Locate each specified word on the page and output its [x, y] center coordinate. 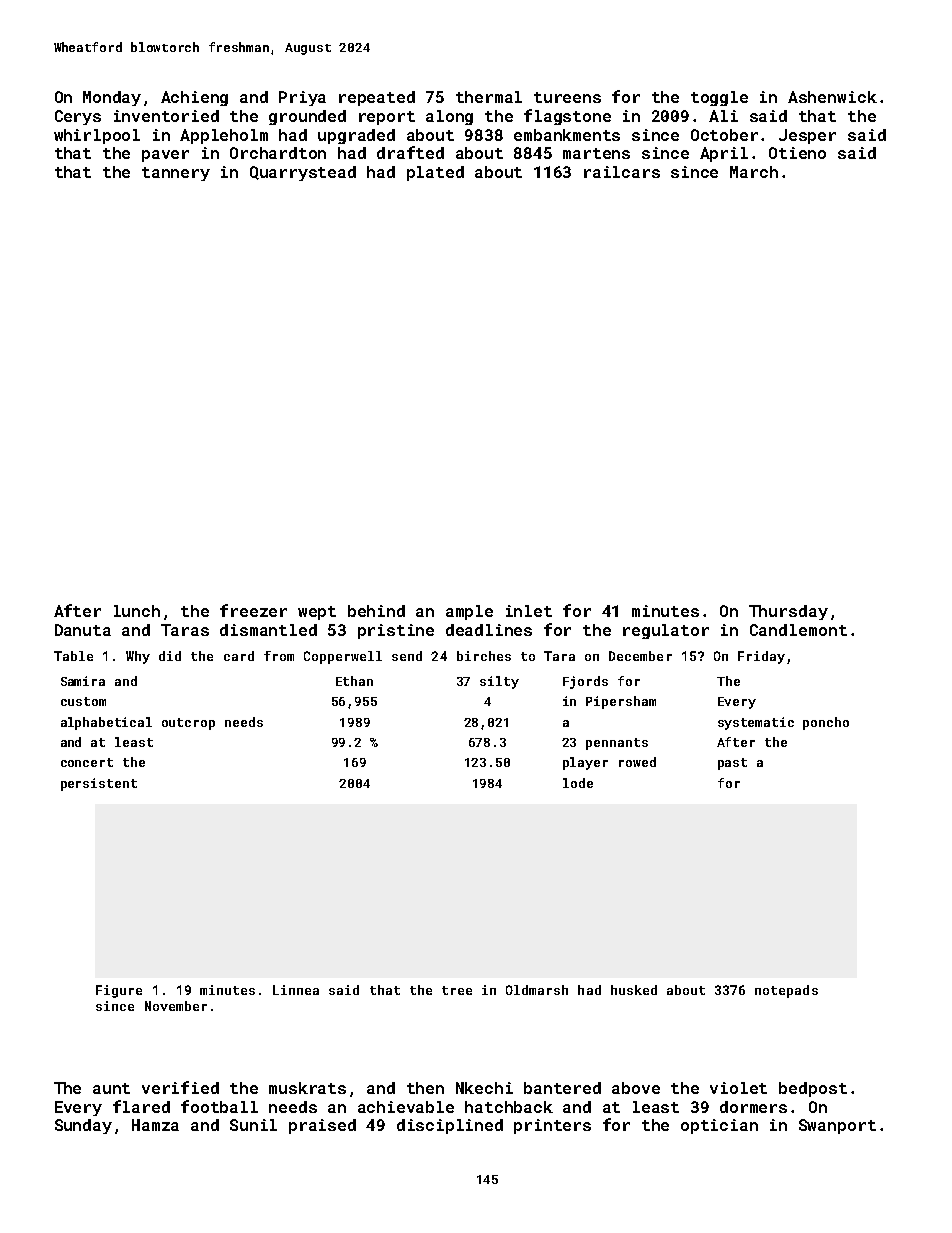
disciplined [450, 1126]
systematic [756, 723]
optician [719, 1126]
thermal [489, 97]
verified [180, 1087]
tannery [176, 174]
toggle [719, 98]
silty [499, 682]
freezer [253, 610]
